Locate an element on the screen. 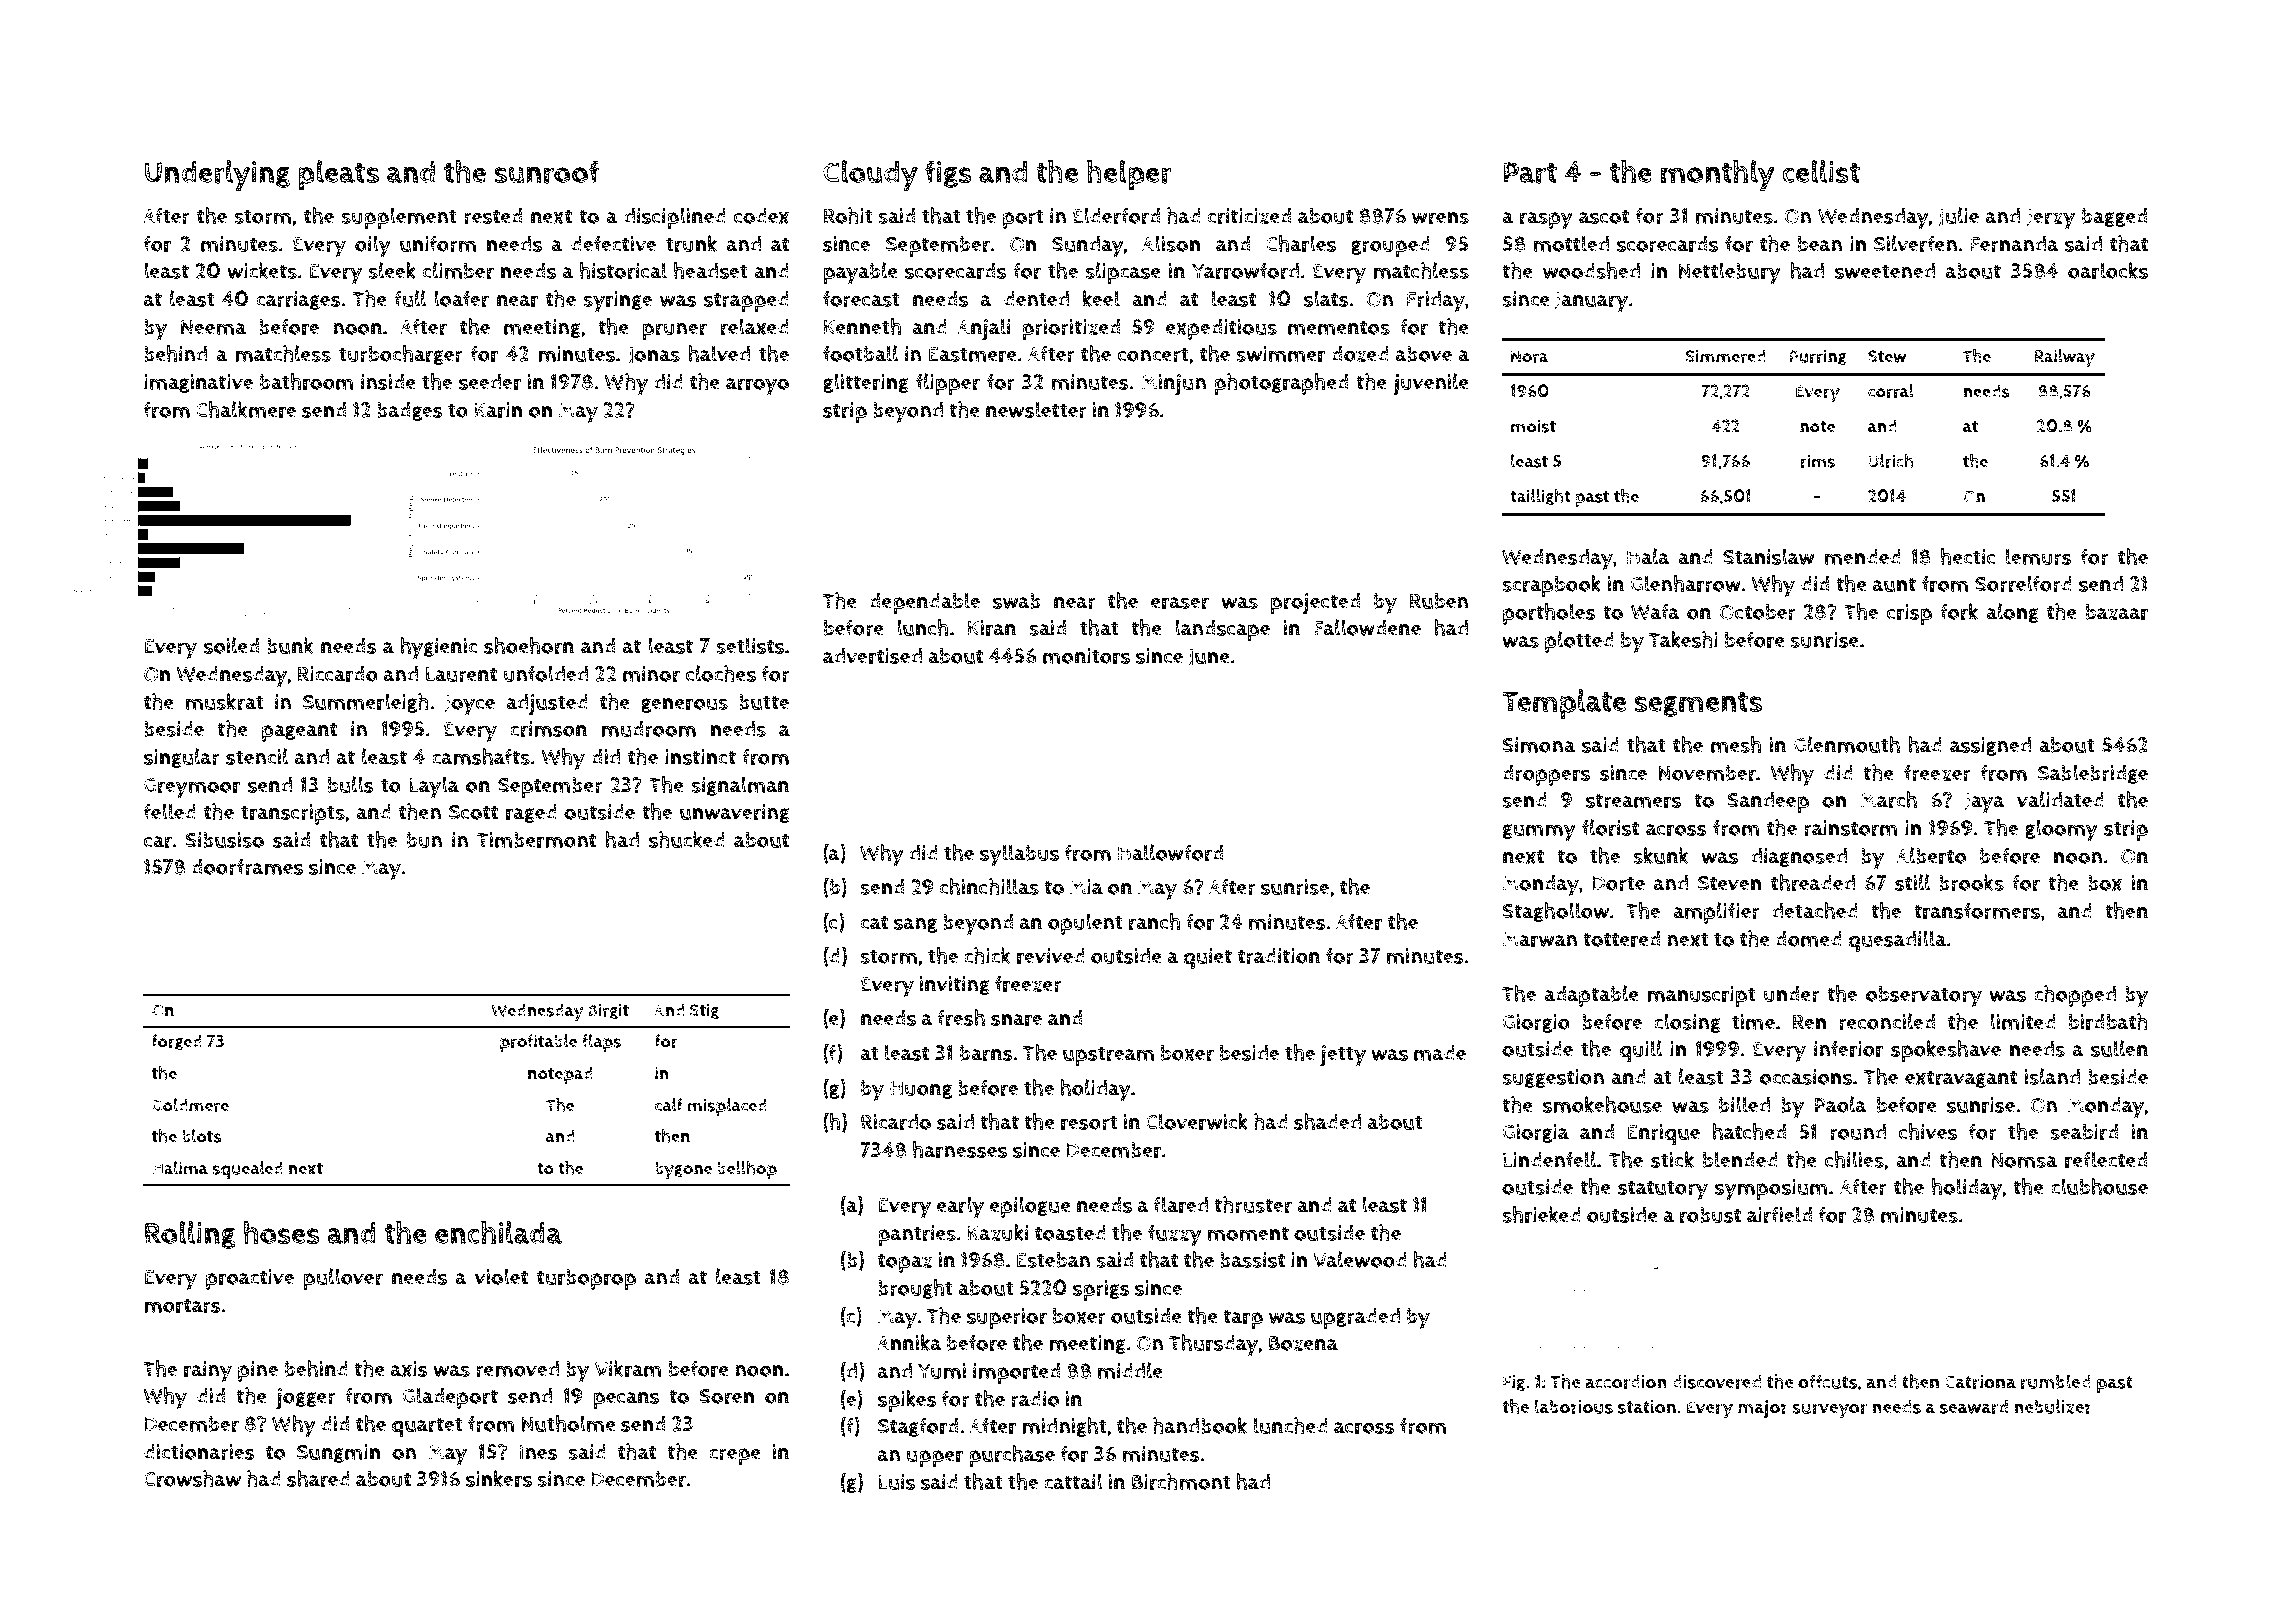  Greymoor is located at coordinates (192, 788).
